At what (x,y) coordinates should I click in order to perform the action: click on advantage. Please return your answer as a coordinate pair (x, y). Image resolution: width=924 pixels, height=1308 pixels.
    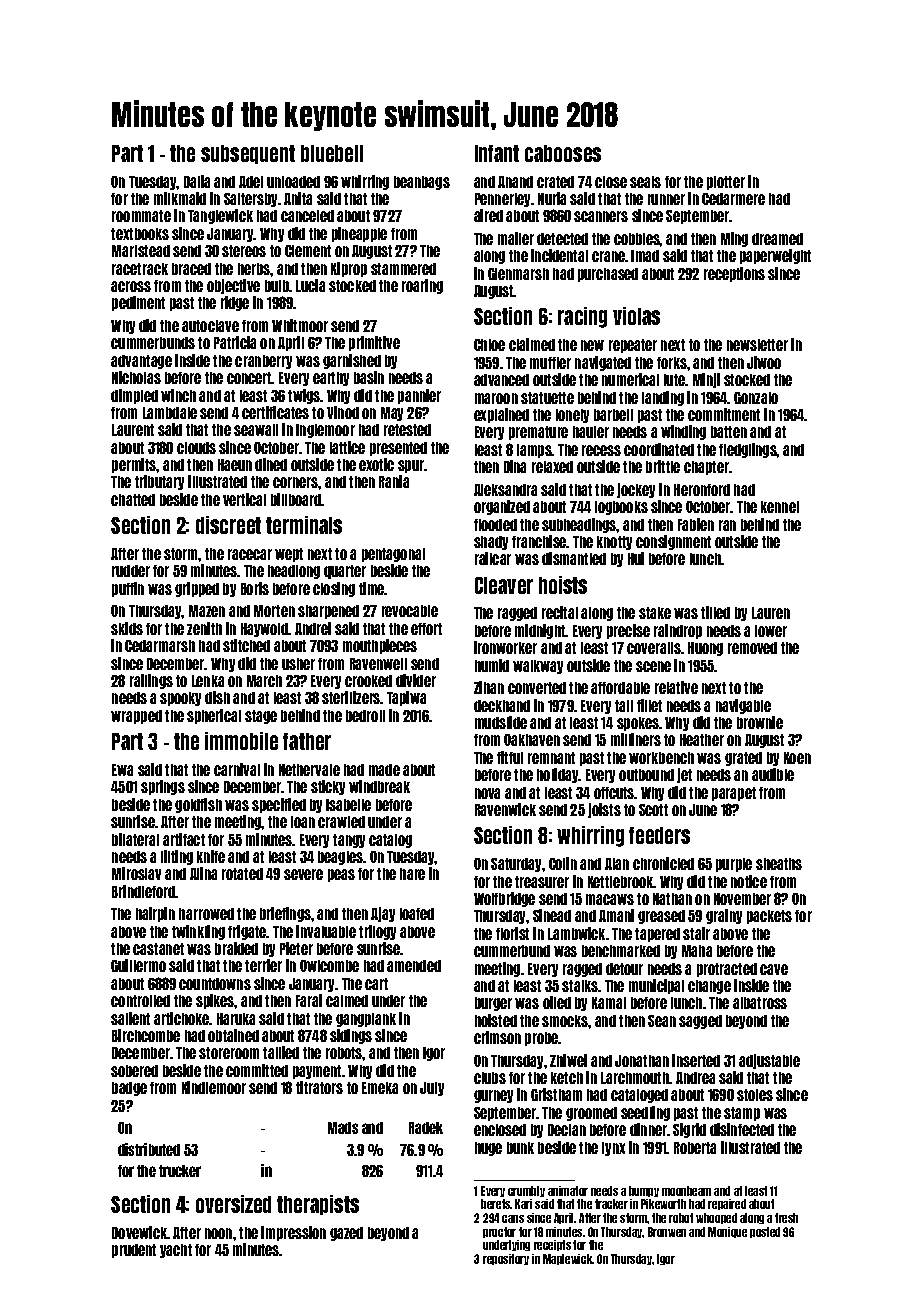
    Looking at the image, I should click on (141, 362).
